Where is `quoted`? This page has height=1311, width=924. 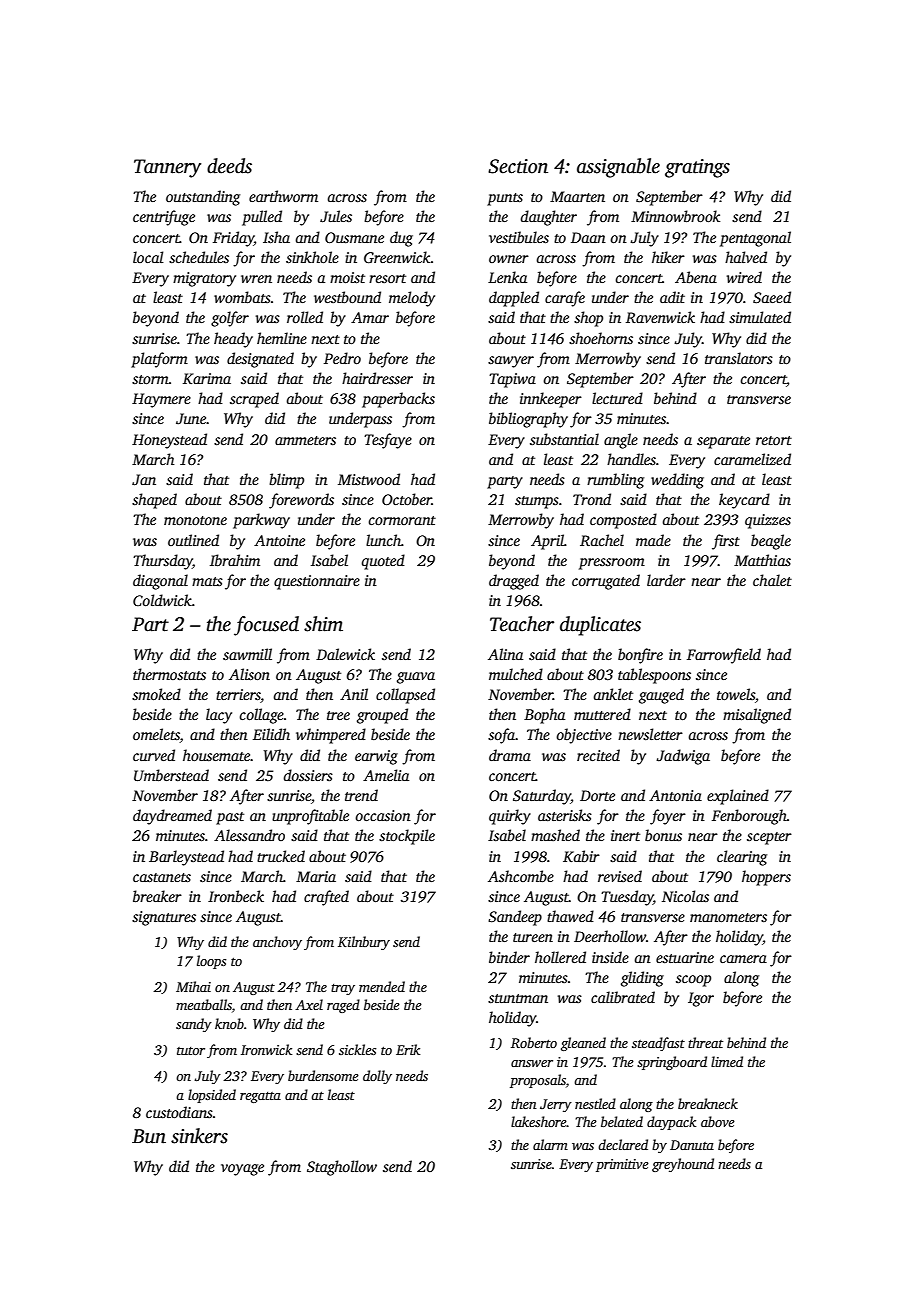
quoted is located at coordinates (383, 562).
